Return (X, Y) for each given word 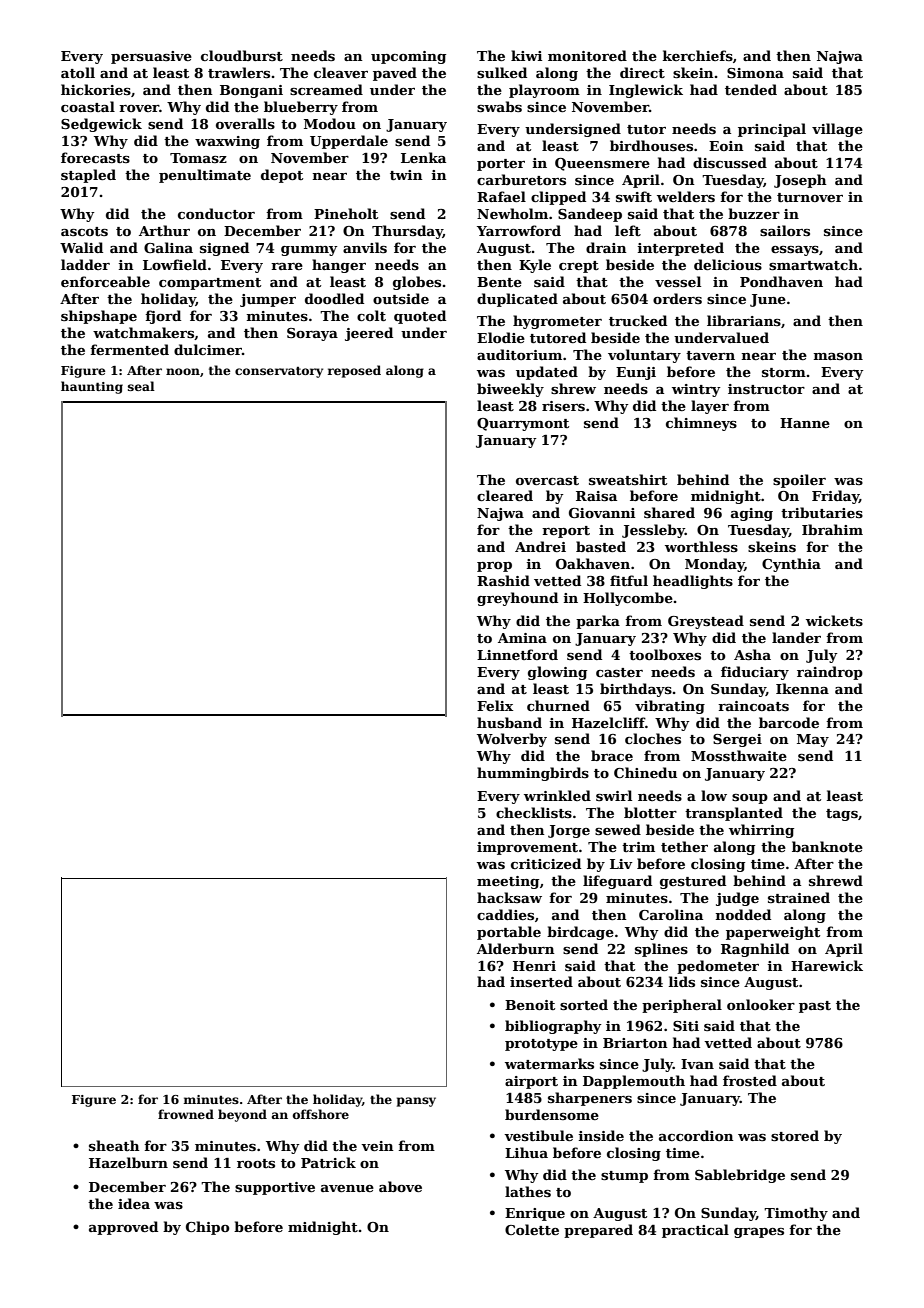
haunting (92, 387)
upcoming (408, 57)
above (400, 1186)
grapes (759, 1233)
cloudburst (242, 55)
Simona (755, 73)
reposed (354, 371)
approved (123, 1228)
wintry (696, 390)
